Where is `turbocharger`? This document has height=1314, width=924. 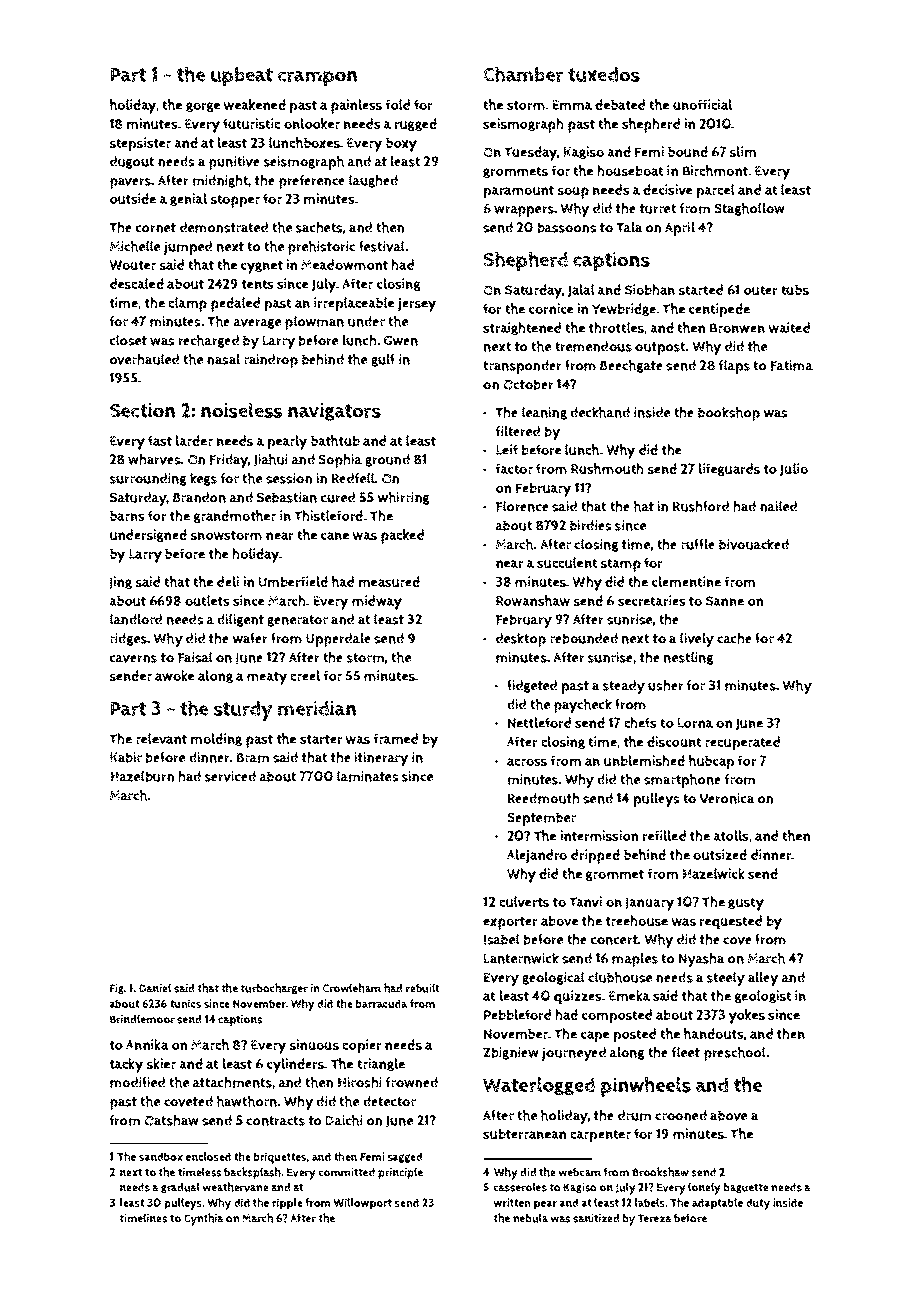
turbocharger is located at coordinates (274, 988).
